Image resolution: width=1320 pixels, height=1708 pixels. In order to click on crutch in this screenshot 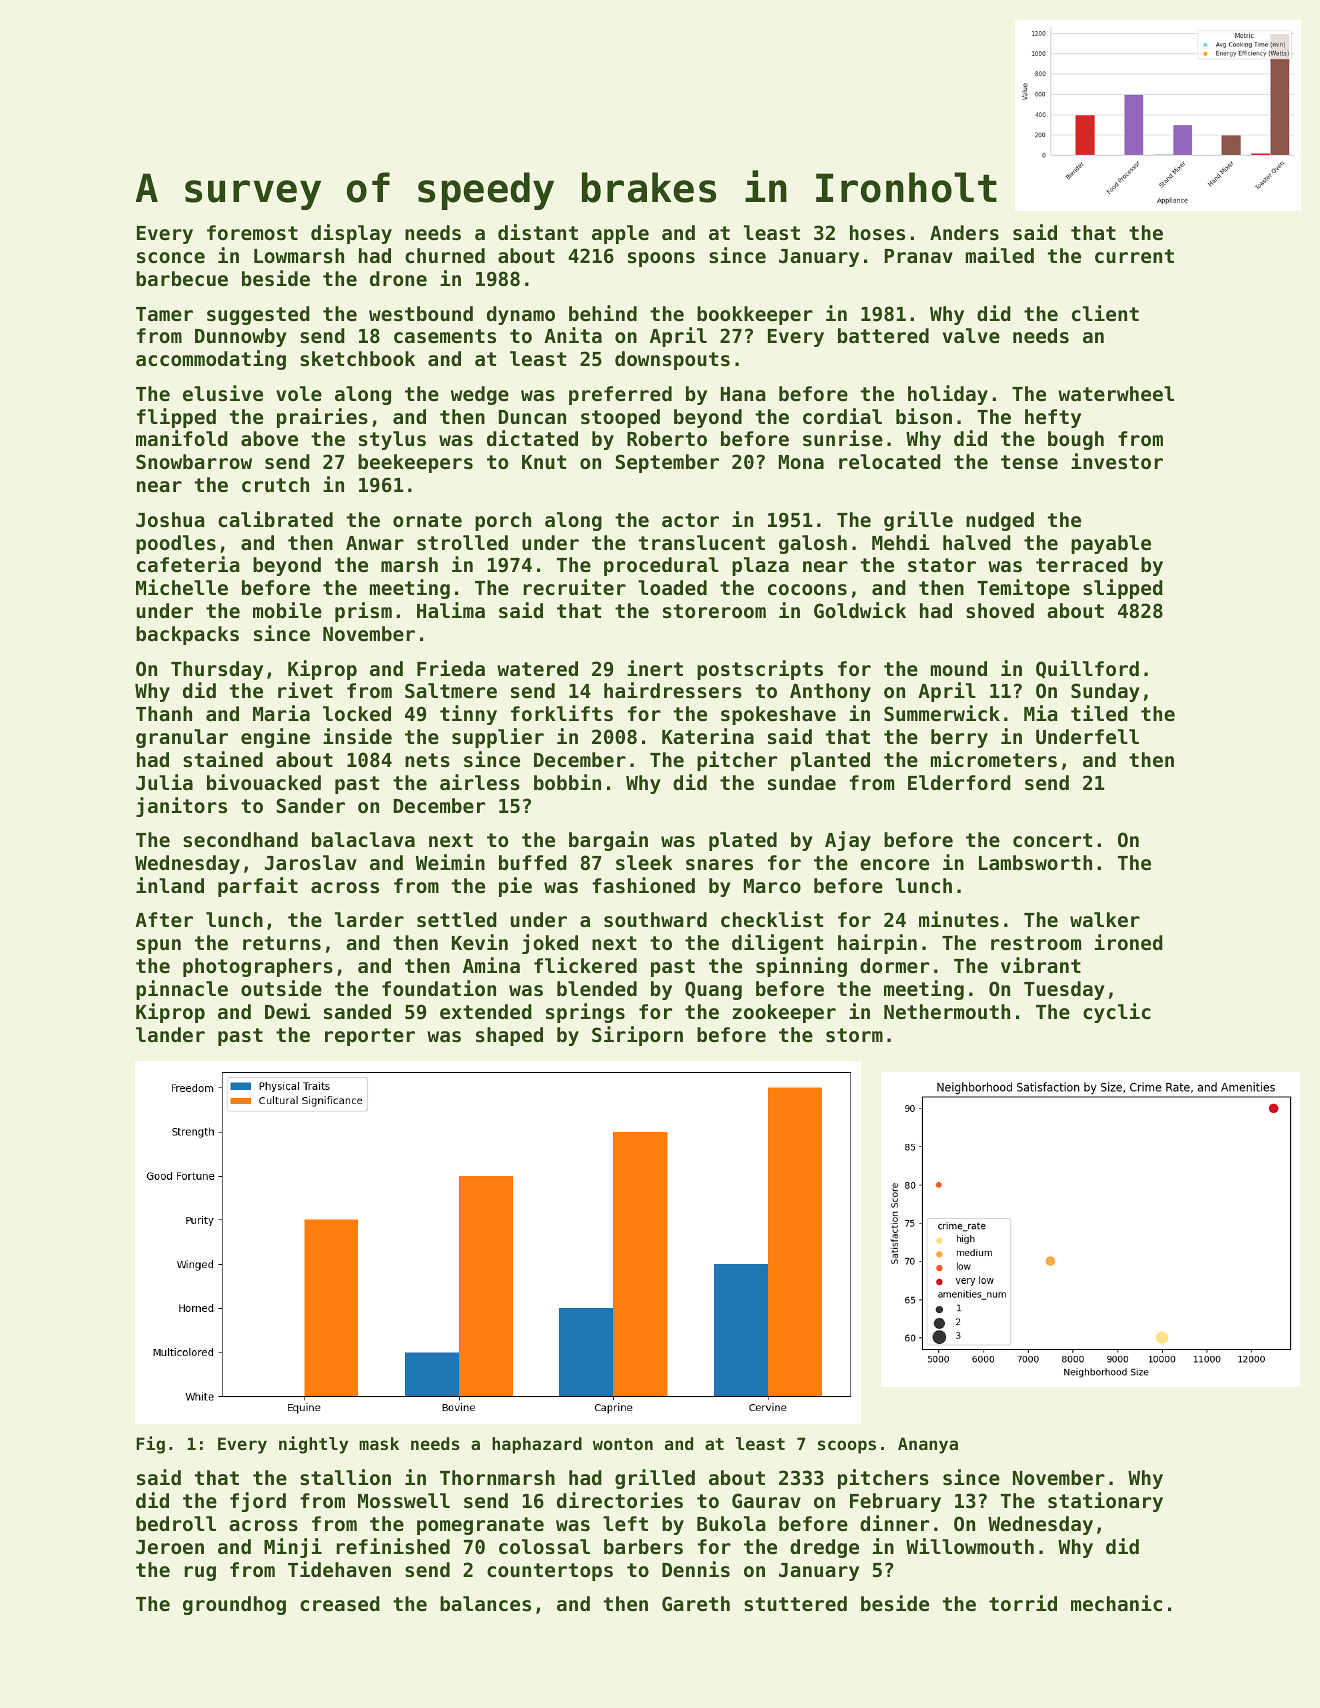, I will do `click(275, 484)`.
